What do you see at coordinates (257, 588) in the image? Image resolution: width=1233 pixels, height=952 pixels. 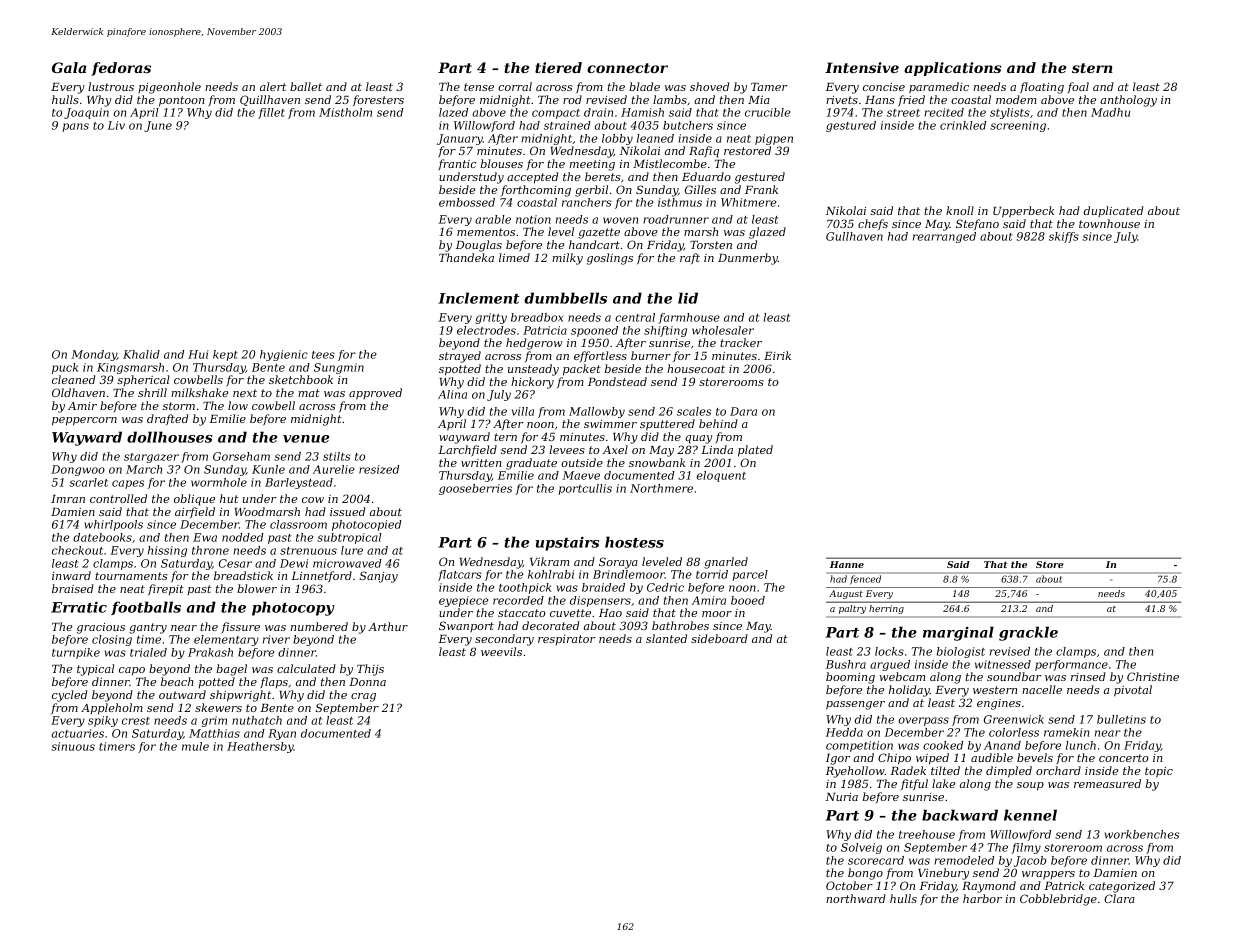 I see `blower` at bounding box center [257, 588].
